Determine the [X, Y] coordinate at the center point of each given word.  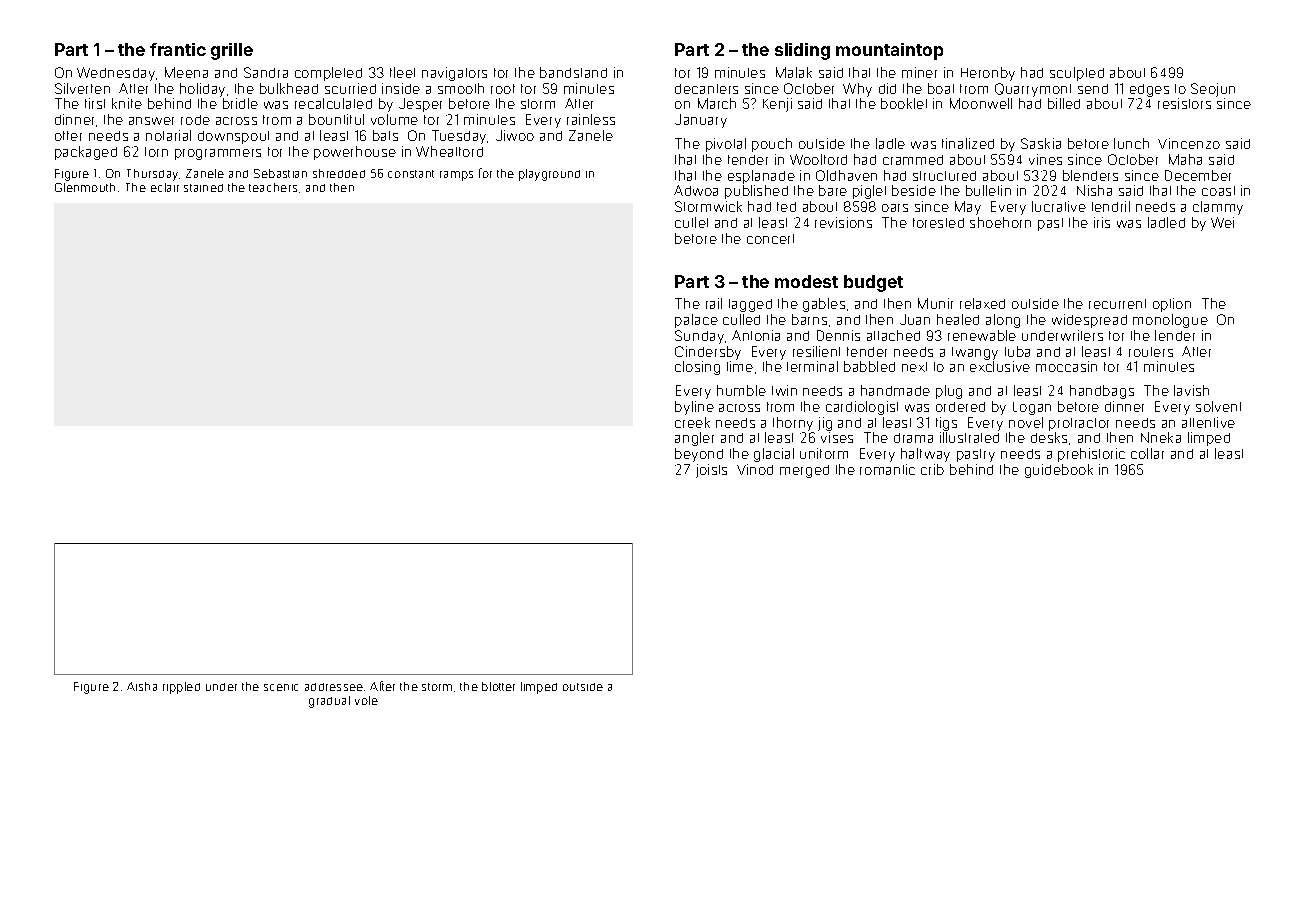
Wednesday [116, 74]
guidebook [1059, 471]
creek [692, 422]
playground [549, 175]
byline [694, 408]
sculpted [1077, 74]
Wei [1222, 222]
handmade [895, 390]
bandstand [573, 72]
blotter [498, 686]
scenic [281, 687]
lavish [1191, 390]
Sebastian [280, 173]
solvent [1218, 406]
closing [697, 368]
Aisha [142, 686]
